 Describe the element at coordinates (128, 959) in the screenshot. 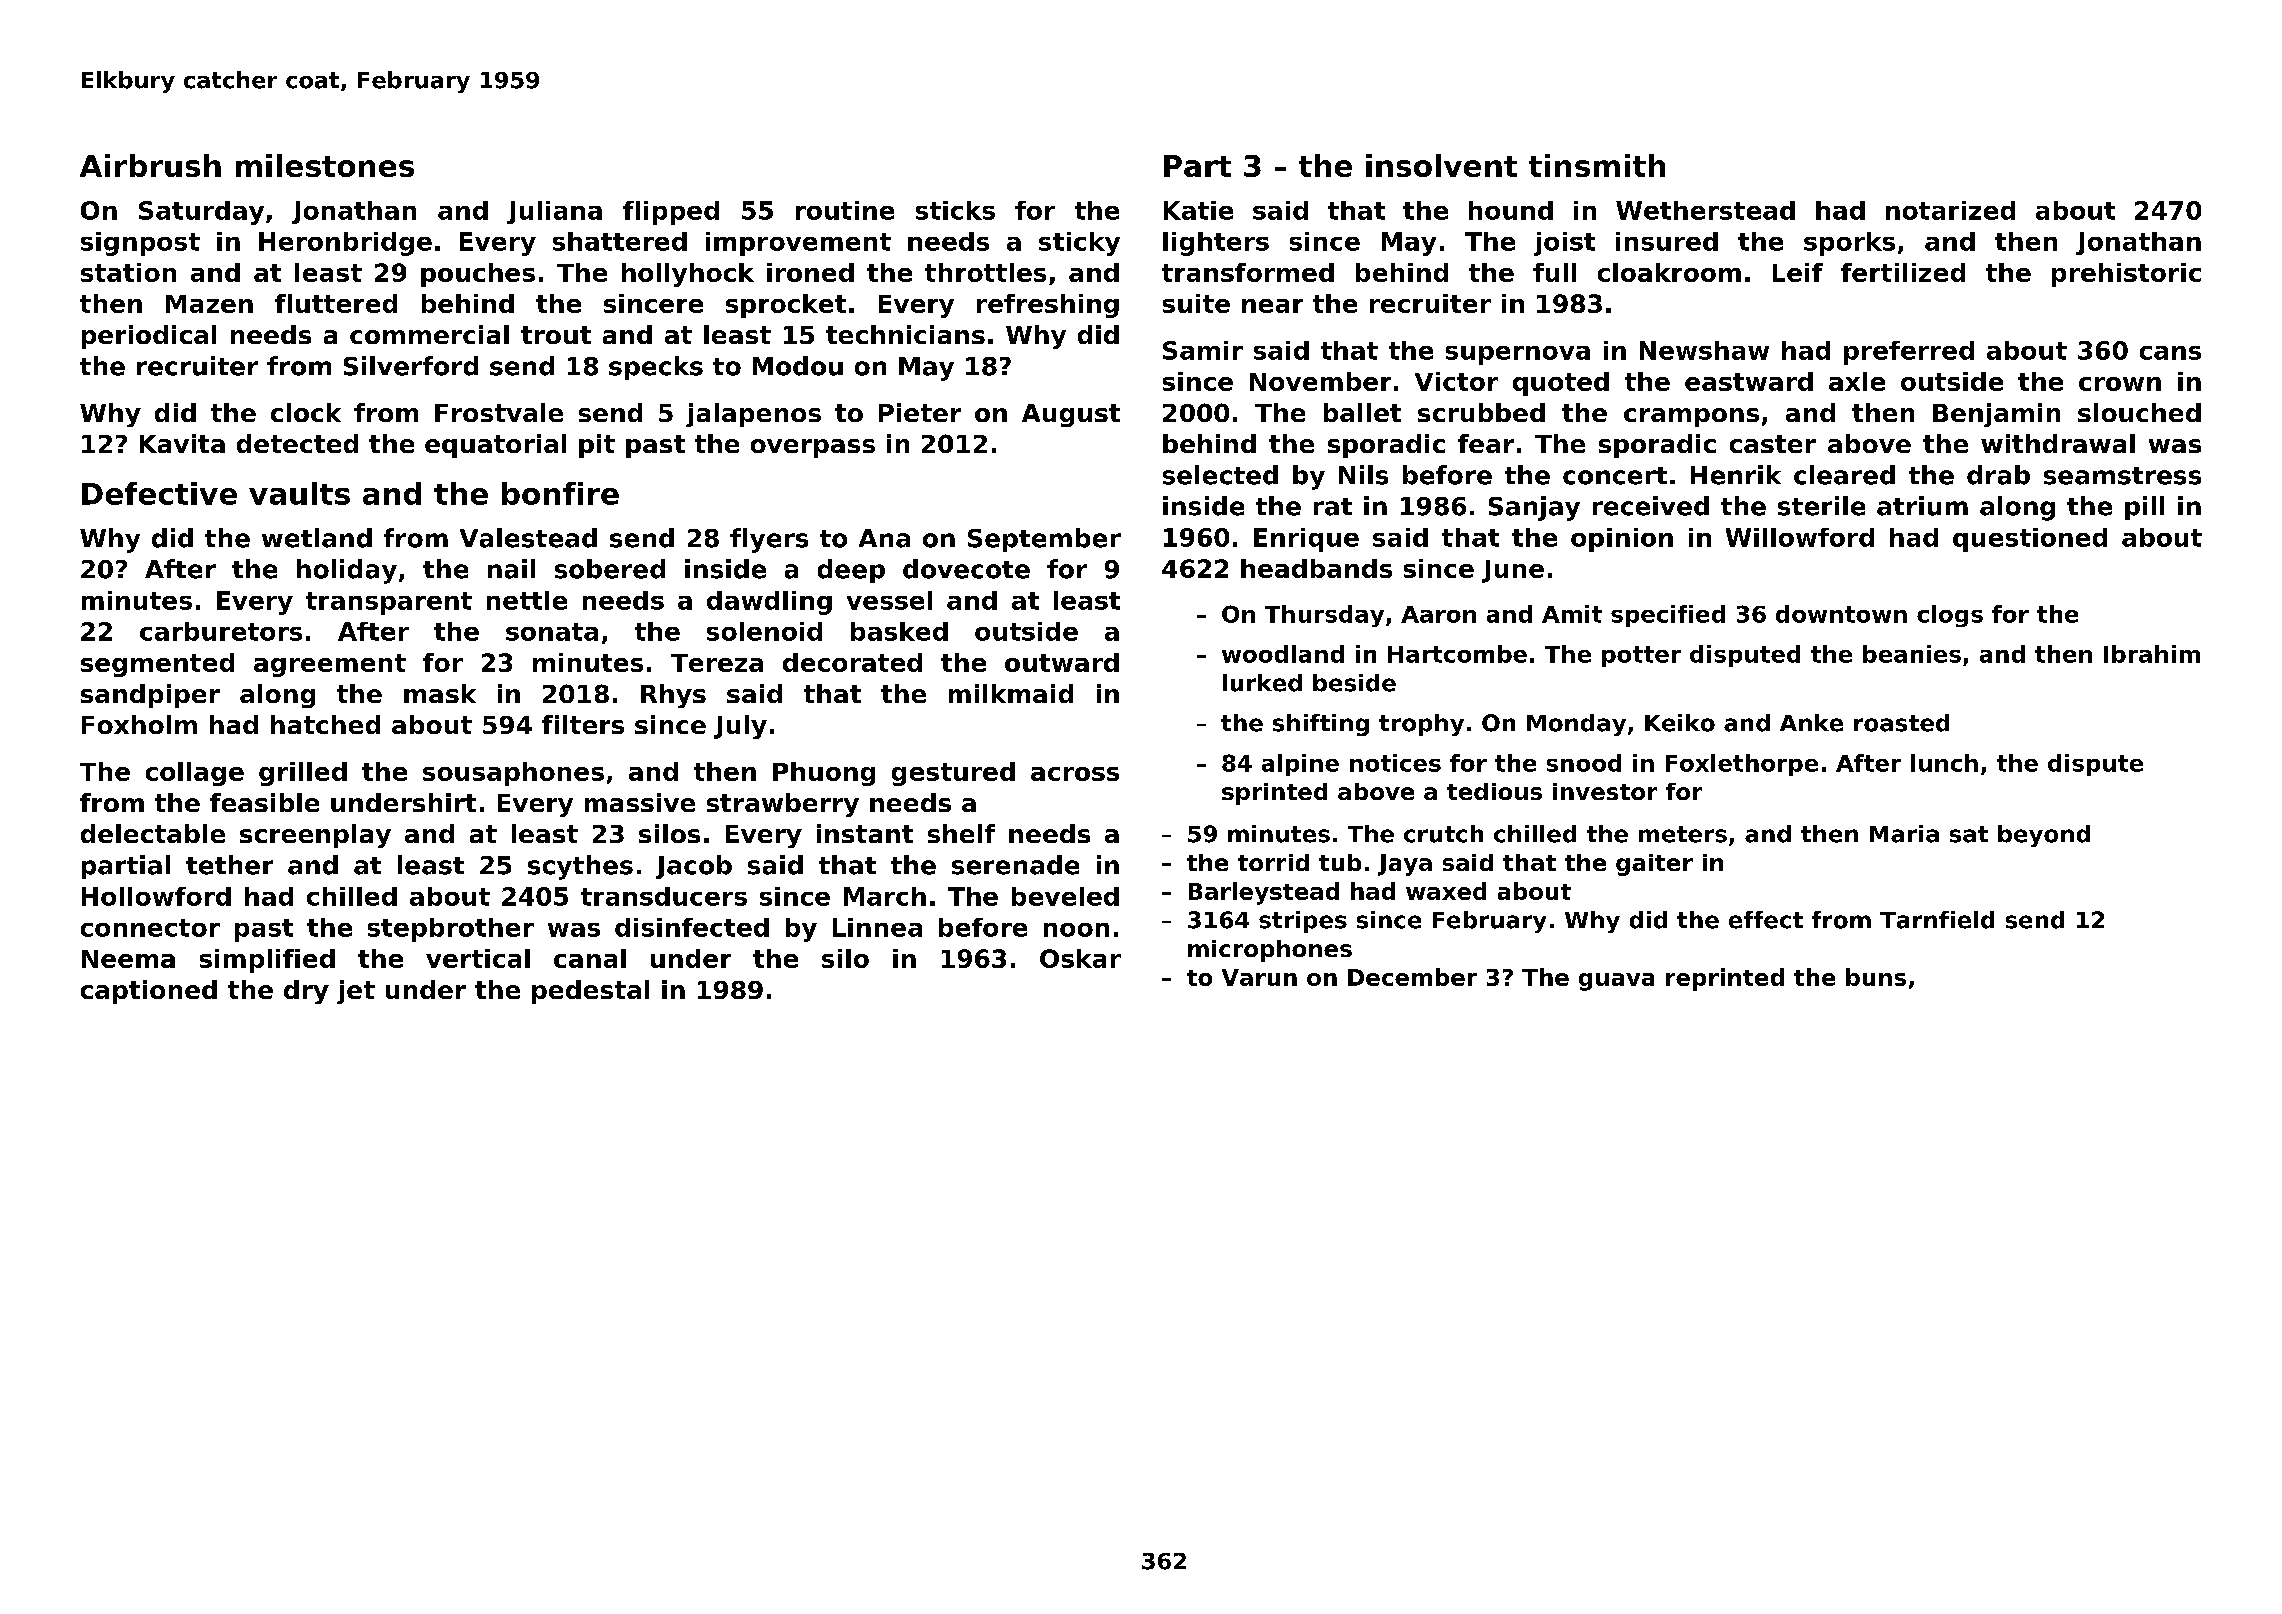

I see `Neema` at that location.
